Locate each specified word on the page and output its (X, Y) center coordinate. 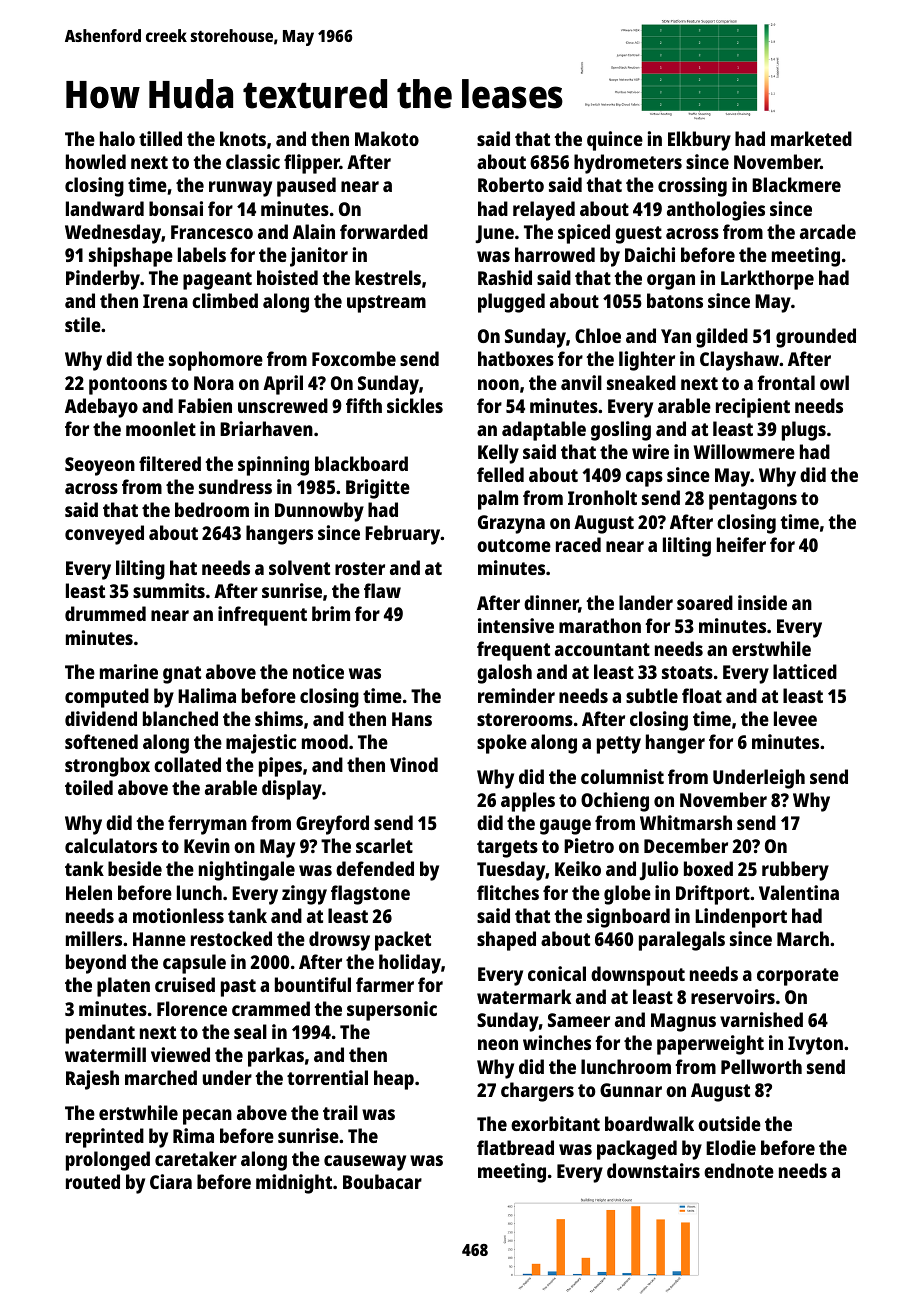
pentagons (753, 501)
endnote (739, 1170)
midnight (294, 1184)
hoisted (287, 277)
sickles (415, 405)
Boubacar (382, 1181)
